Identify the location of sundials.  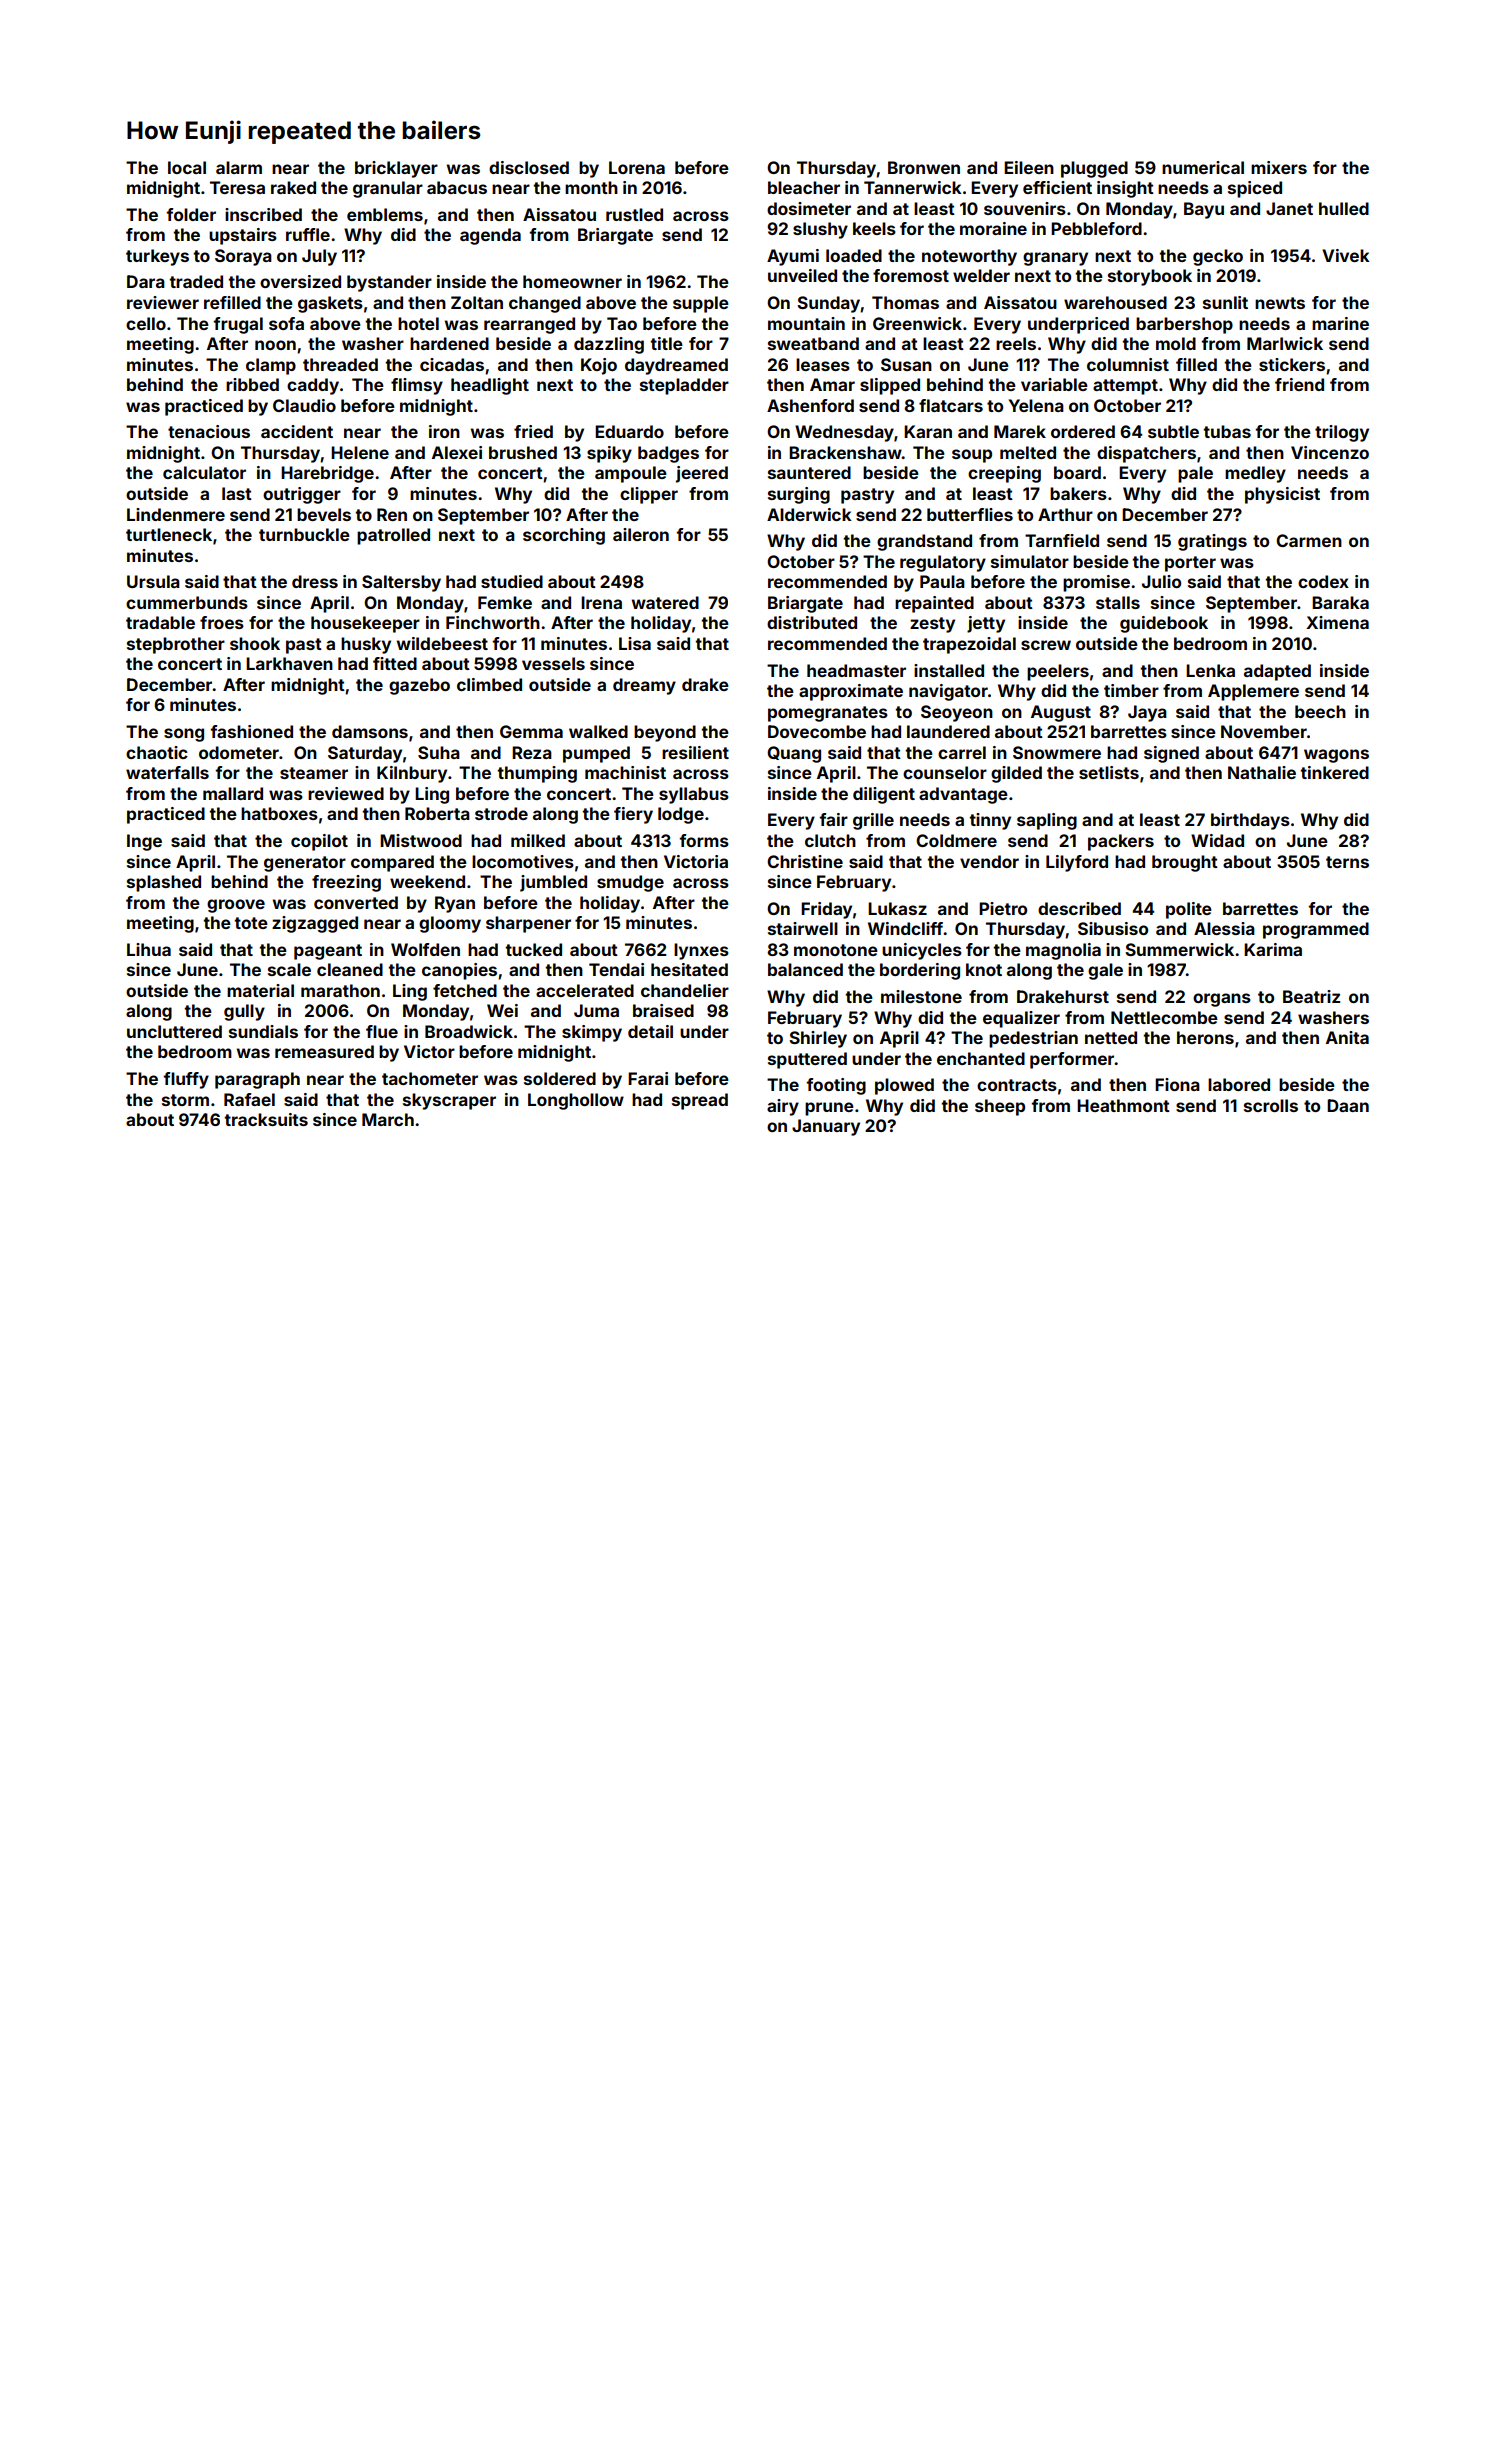
(263, 1031).
